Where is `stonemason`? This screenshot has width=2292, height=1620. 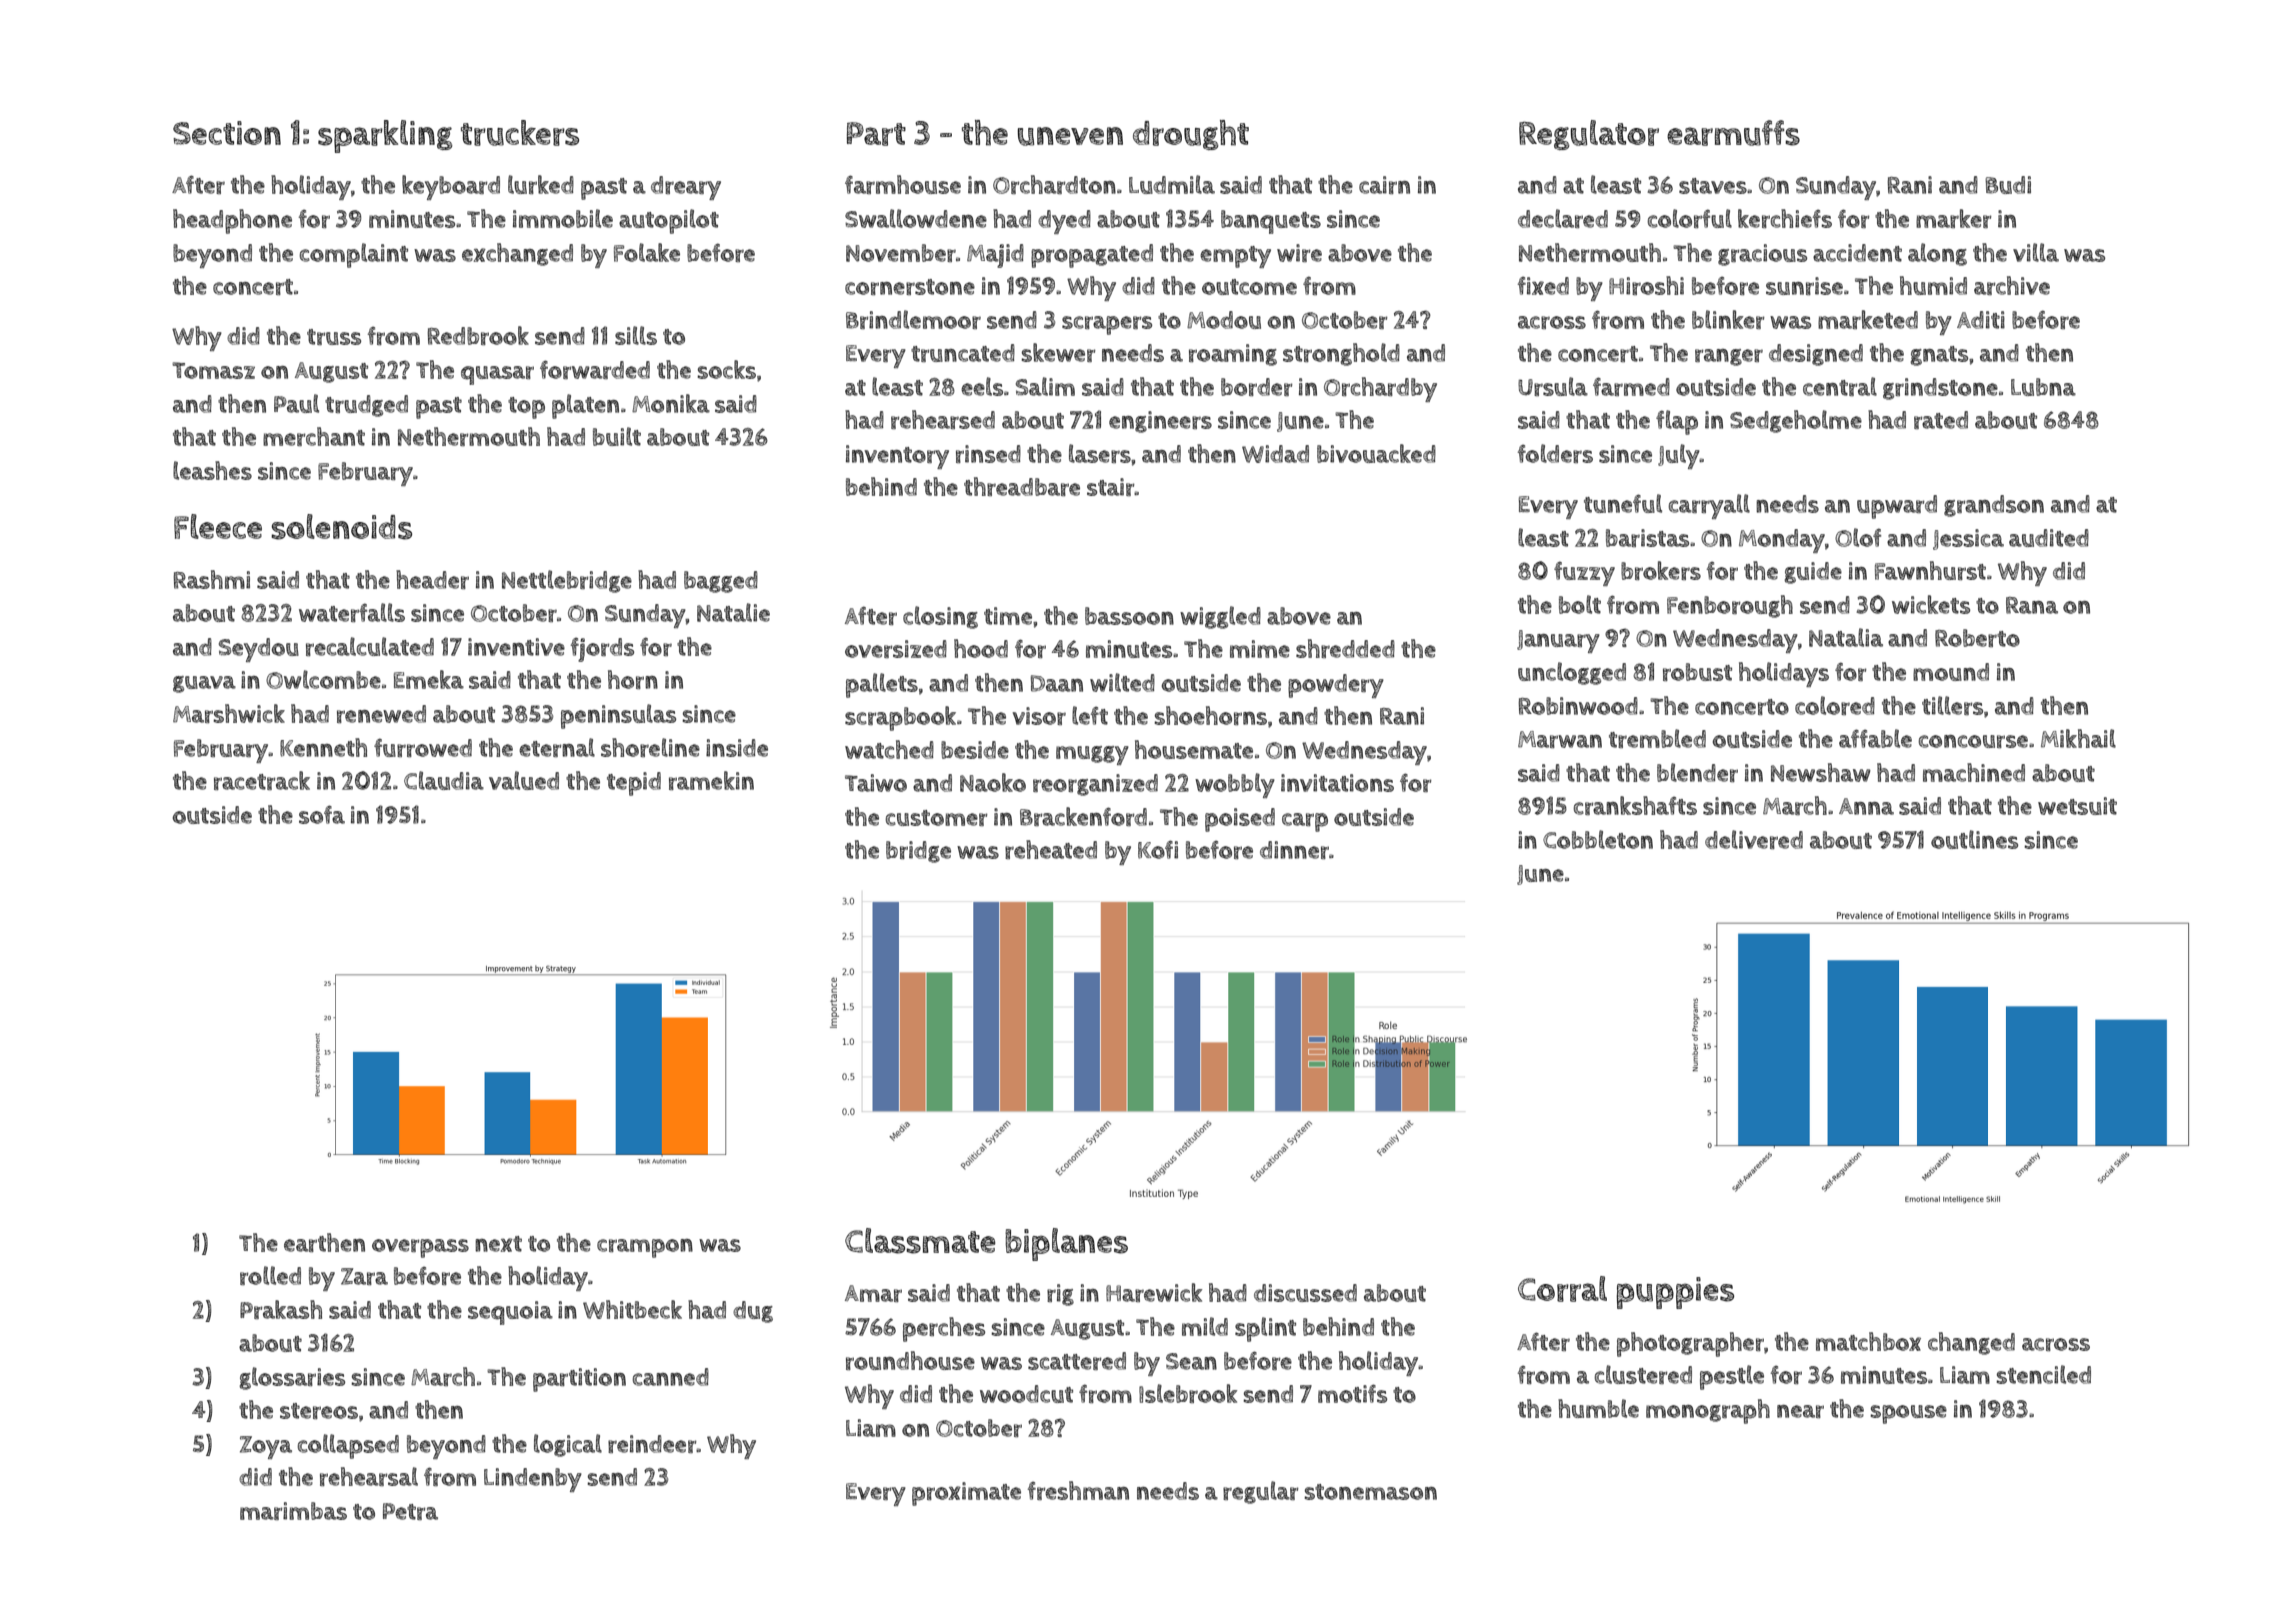
stonemason is located at coordinates (1371, 1492).
